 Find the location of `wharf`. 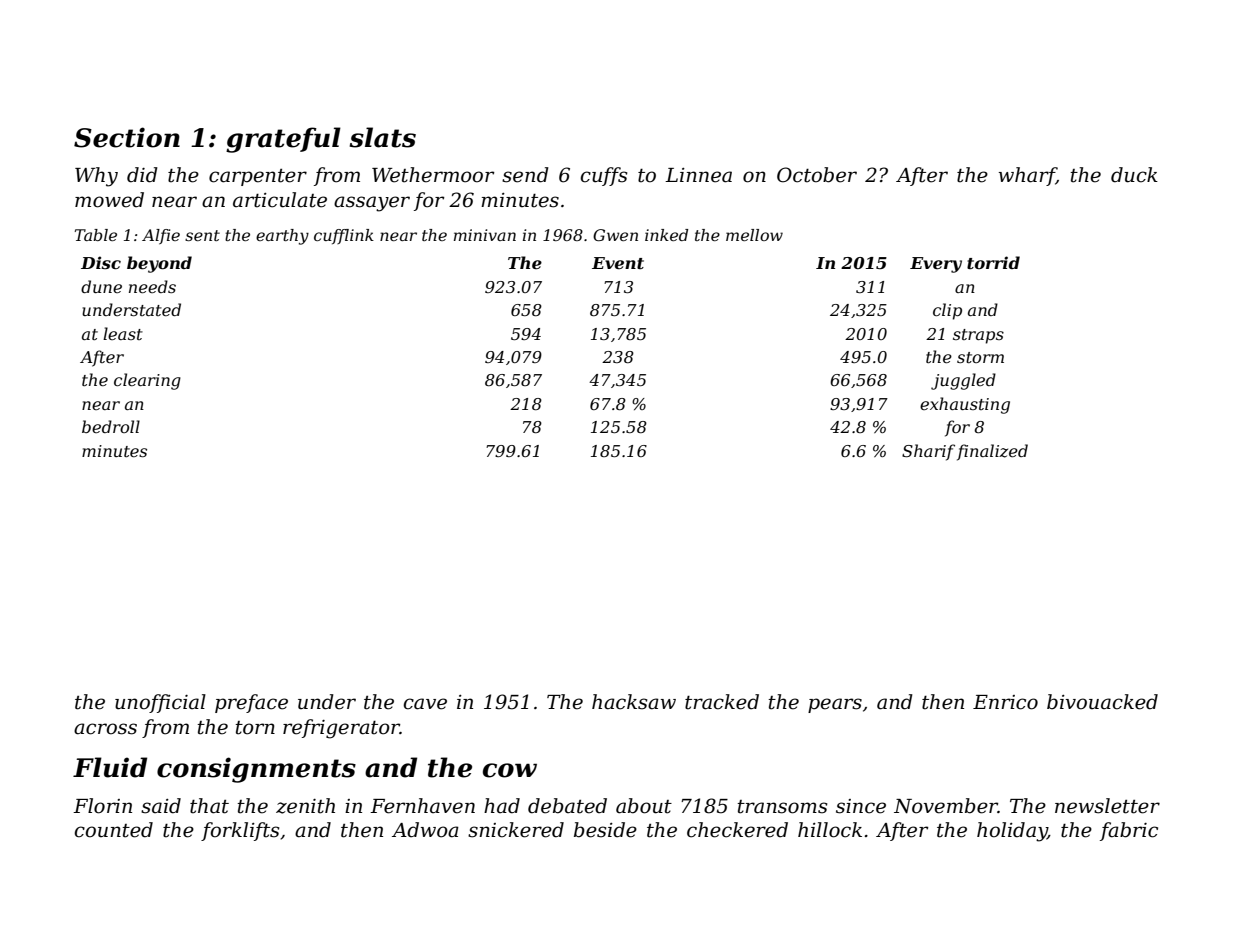

wharf is located at coordinates (1027, 176).
